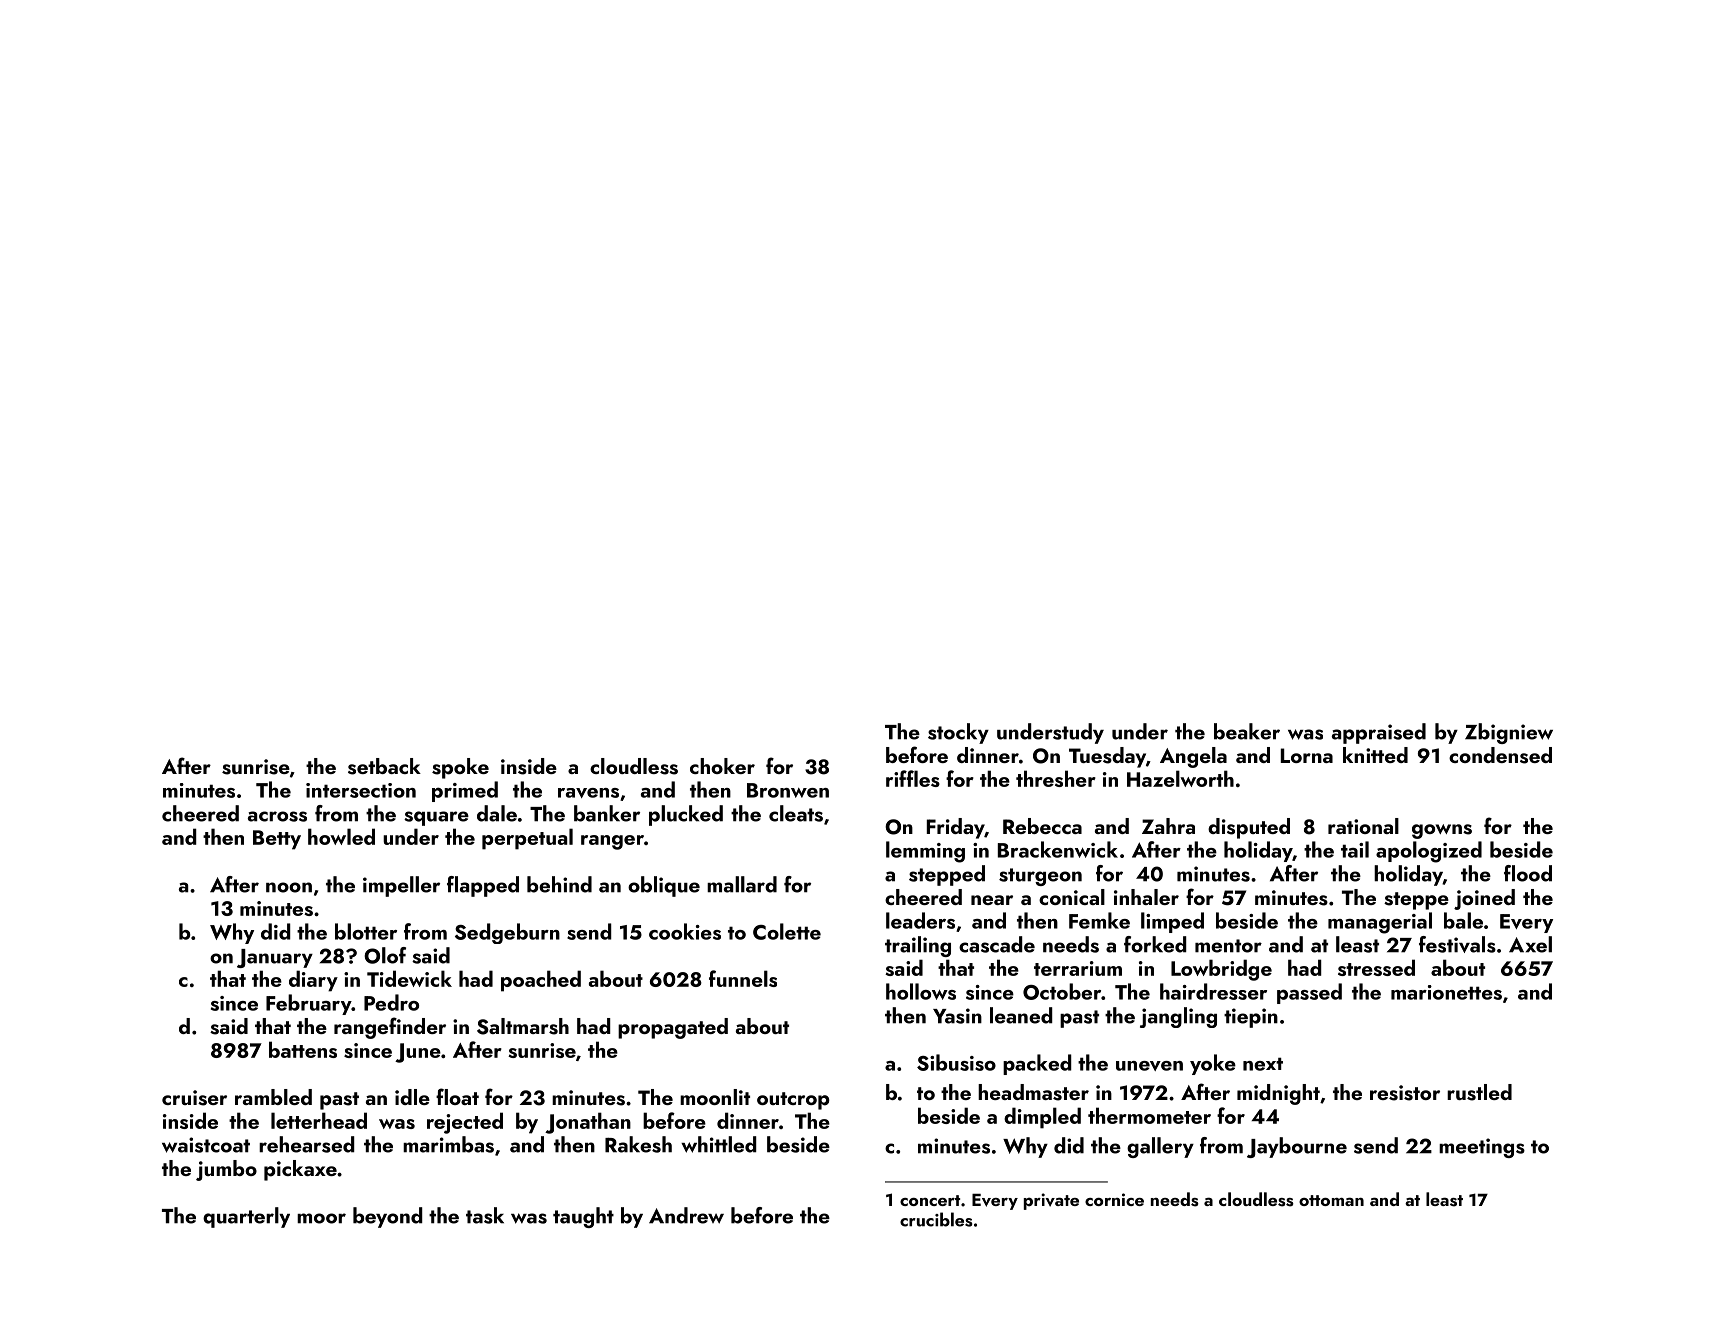 This document has height=1325, width=1715. I want to click on Friday, so click(956, 828).
